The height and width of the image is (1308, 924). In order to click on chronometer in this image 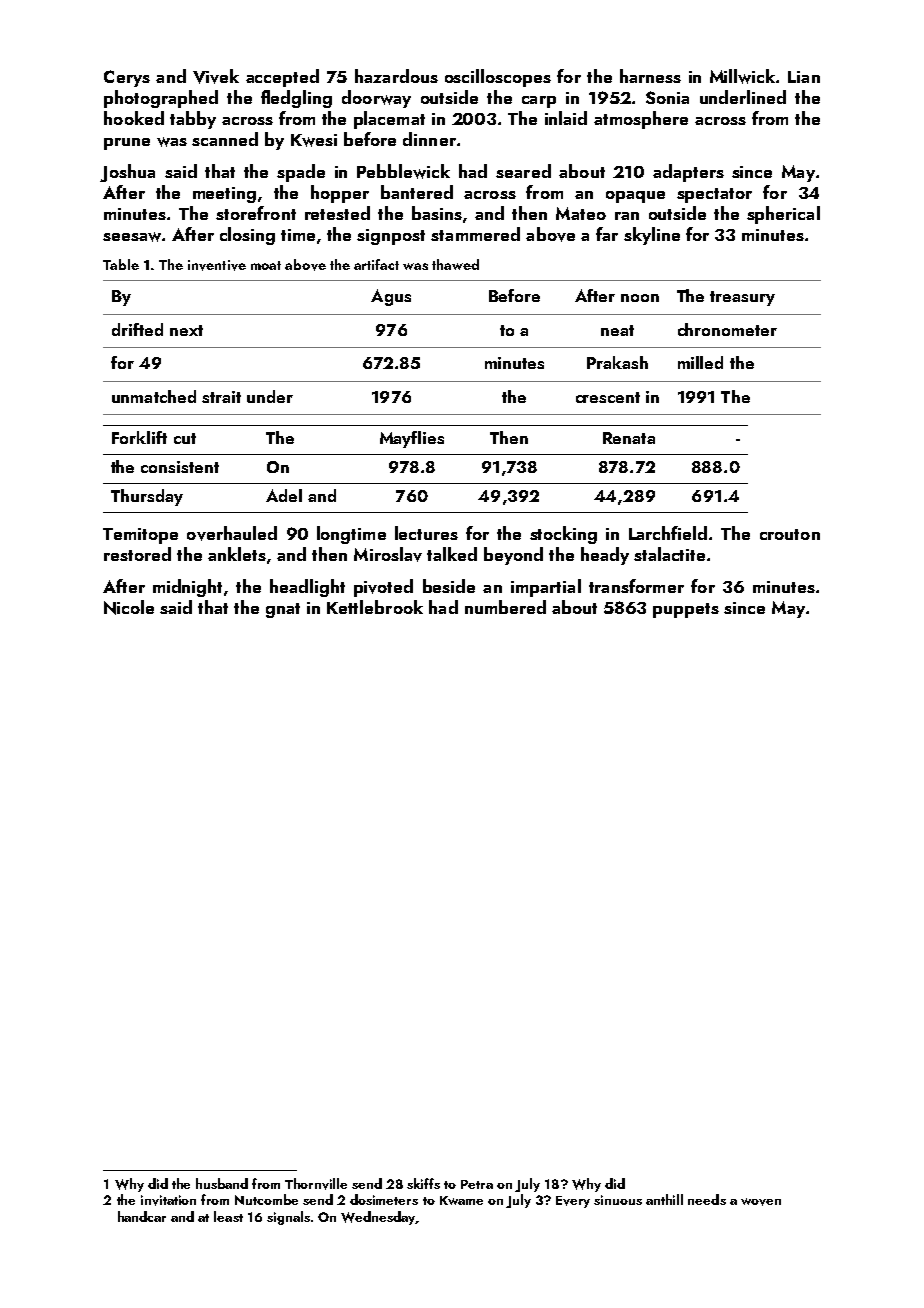, I will do `click(727, 329)`.
